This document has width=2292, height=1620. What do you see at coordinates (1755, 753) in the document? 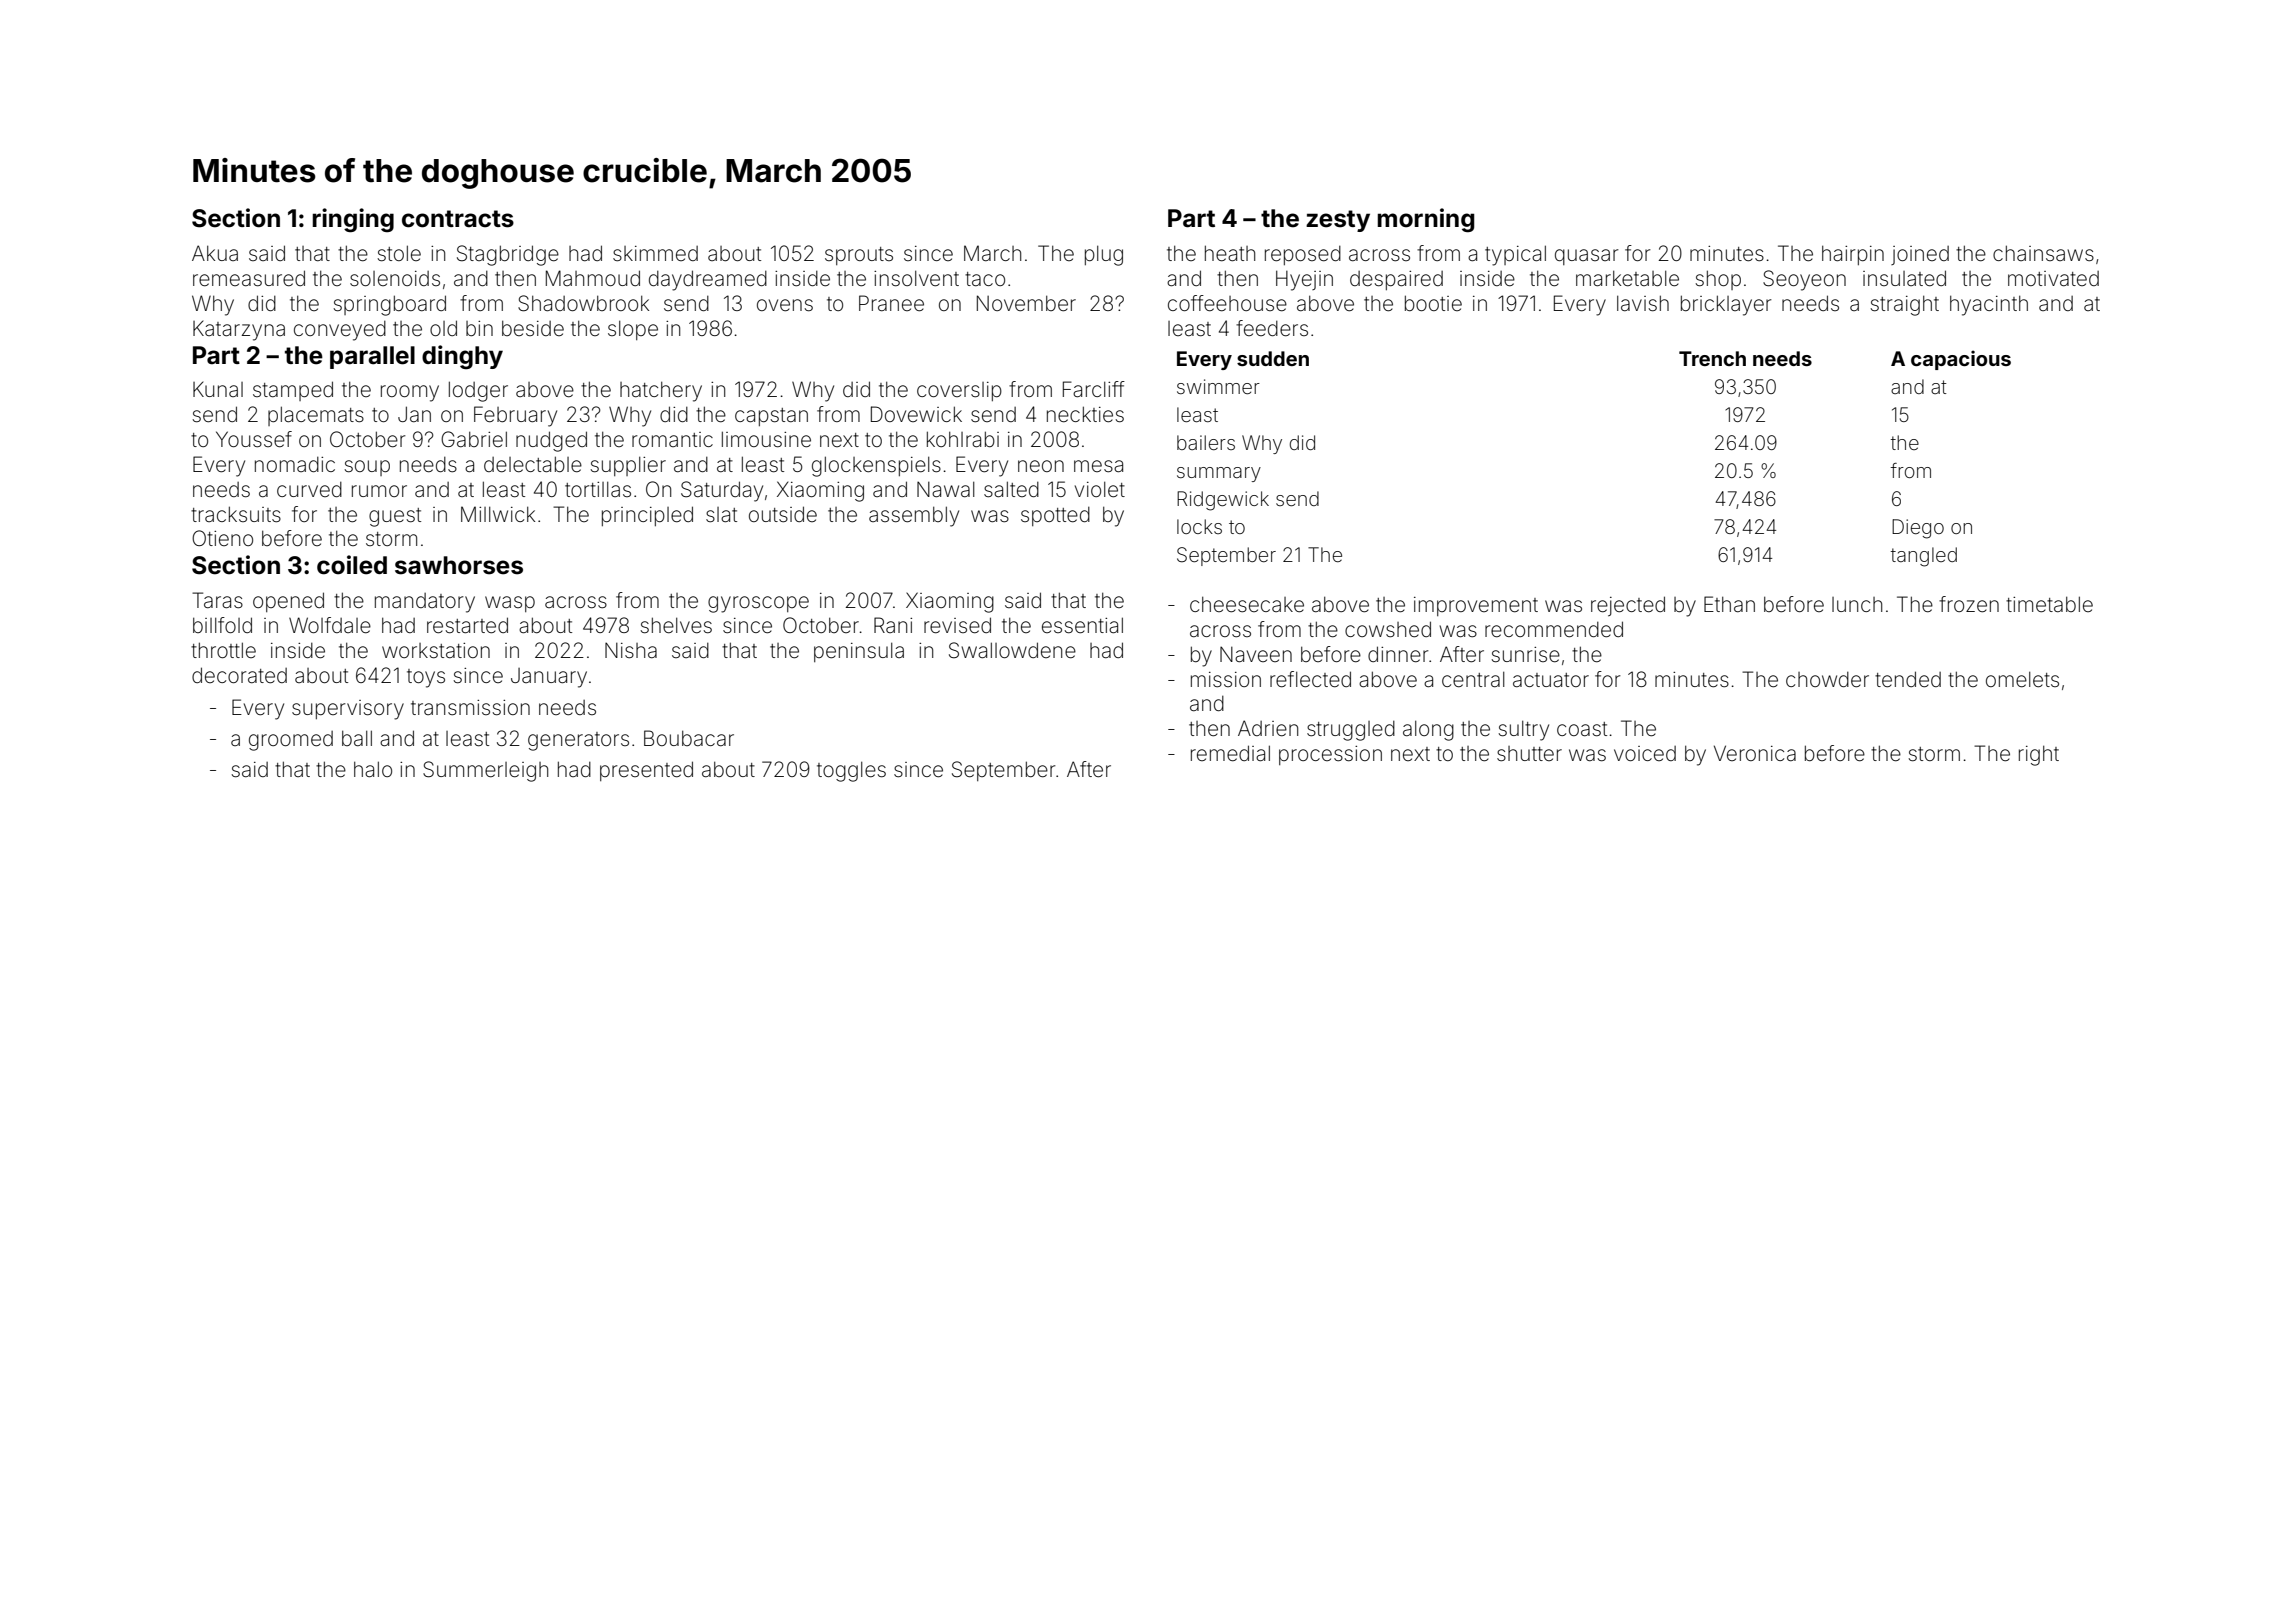
I see `Veronica` at bounding box center [1755, 753].
